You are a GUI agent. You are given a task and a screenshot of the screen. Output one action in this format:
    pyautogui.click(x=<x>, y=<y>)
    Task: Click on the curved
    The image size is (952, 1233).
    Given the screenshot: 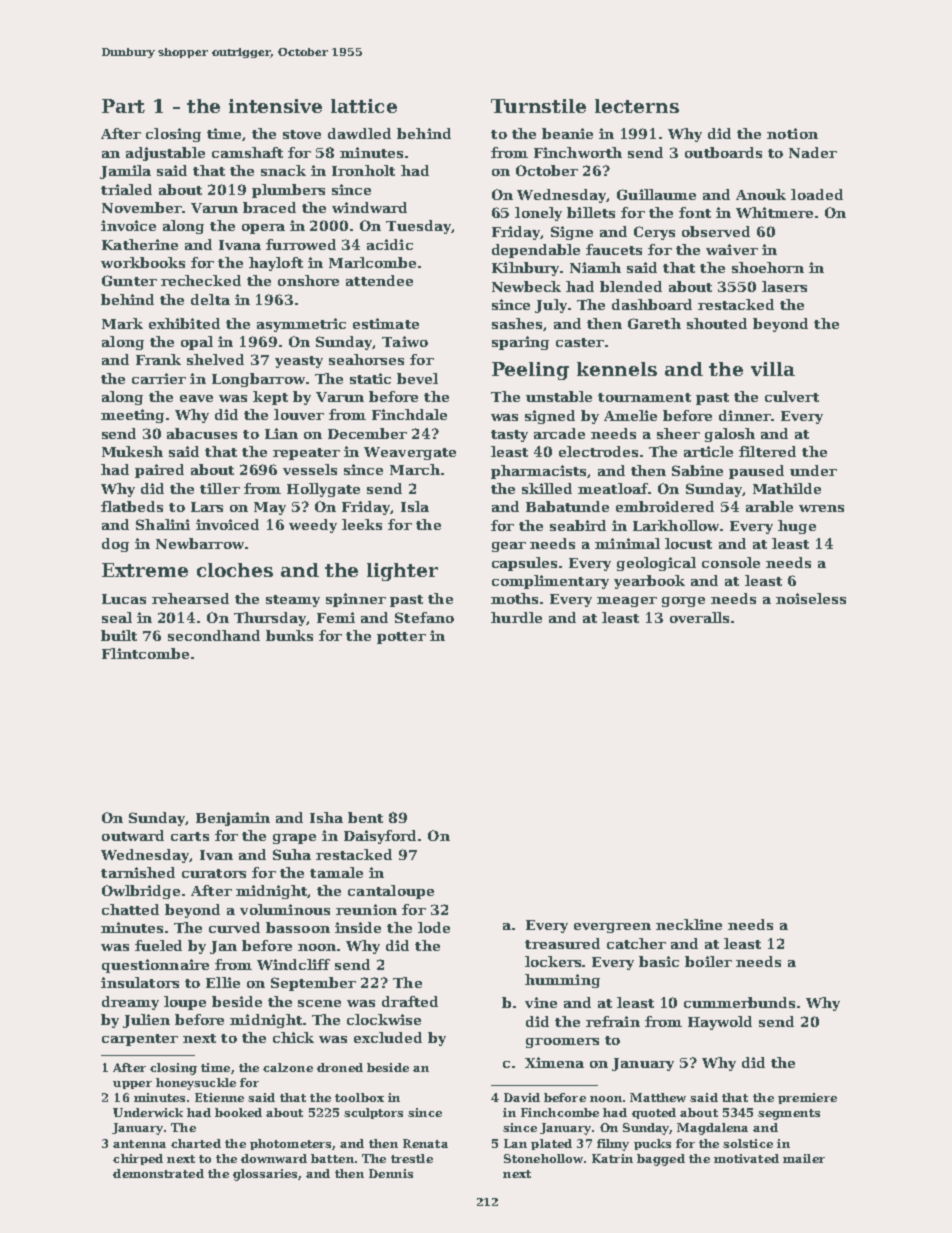 What is the action you would take?
    pyautogui.click(x=234, y=927)
